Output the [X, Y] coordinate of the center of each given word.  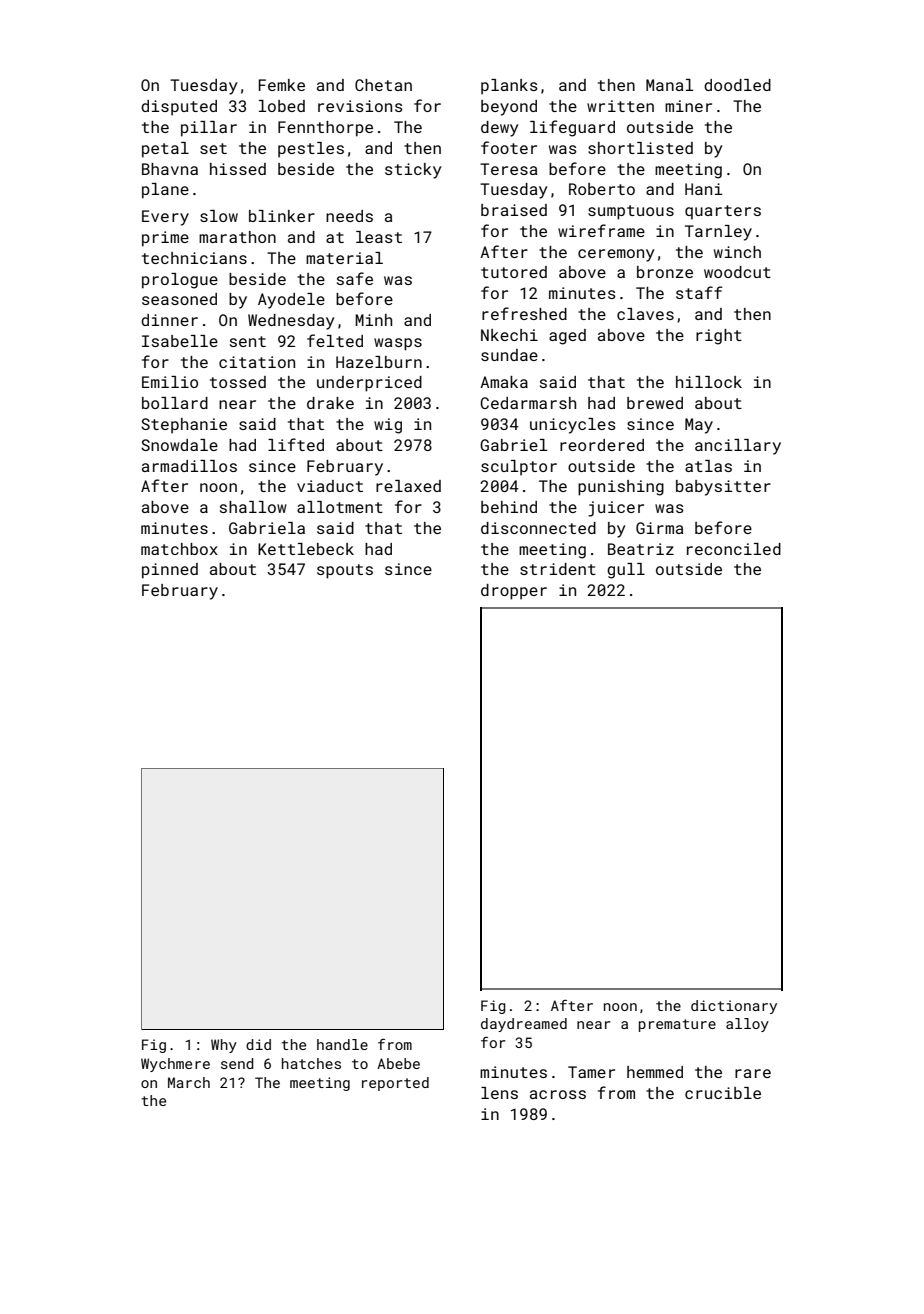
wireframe [601, 230]
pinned [170, 571]
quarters [723, 212]
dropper [514, 592]
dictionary [734, 1007]
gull [626, 571]
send [237, 1063]
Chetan [383, 85]
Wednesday [291, 322]
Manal [669, 85]
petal [165, 150]
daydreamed [524, 1025]
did [258, 1044]
